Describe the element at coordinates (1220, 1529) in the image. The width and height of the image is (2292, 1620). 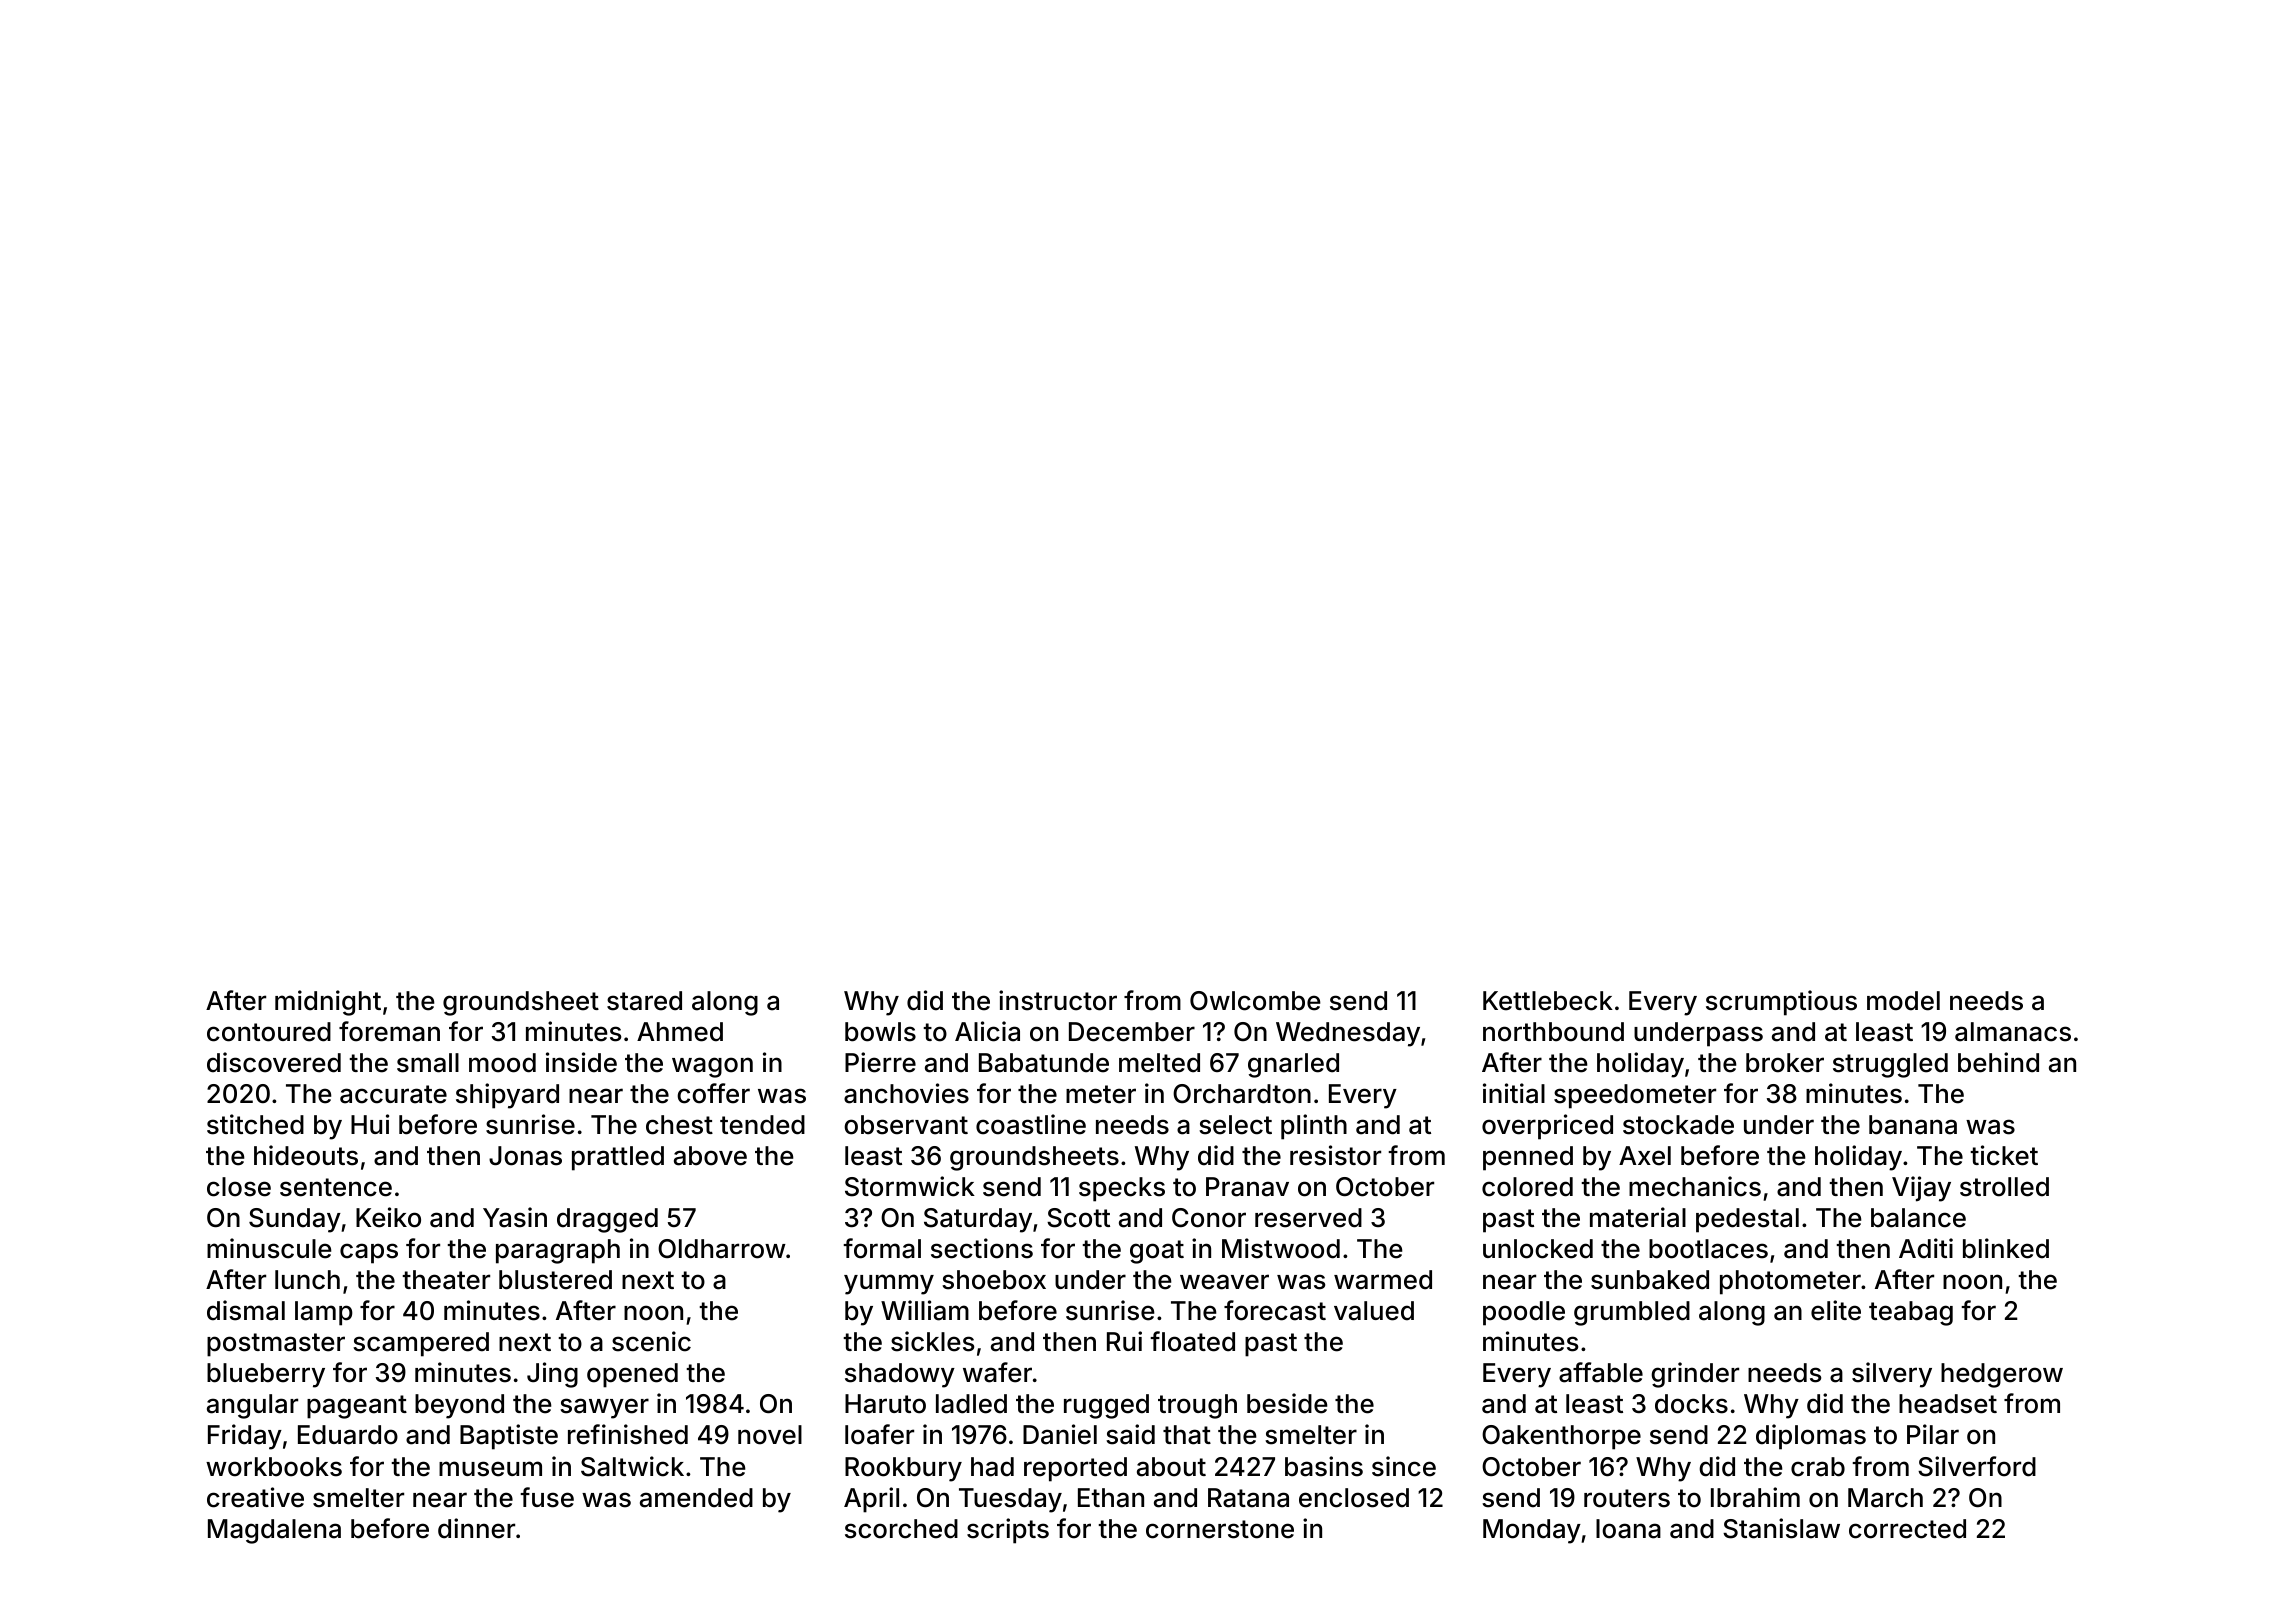
I see `cornerstone` at that location.
